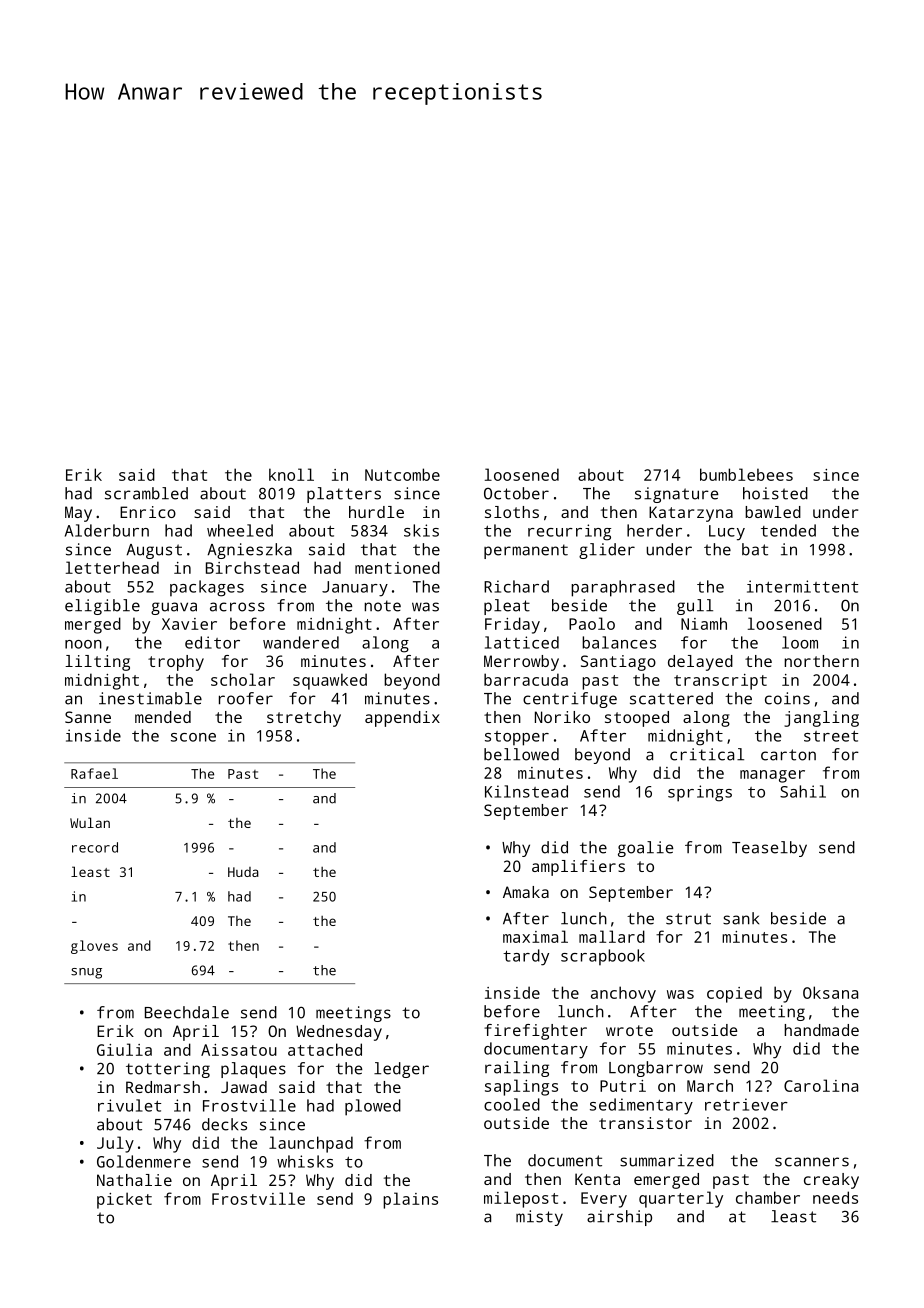  What do you see at coordinates (94, 947) in the page?
I see `gloves` at bounding box center [94, 947].
